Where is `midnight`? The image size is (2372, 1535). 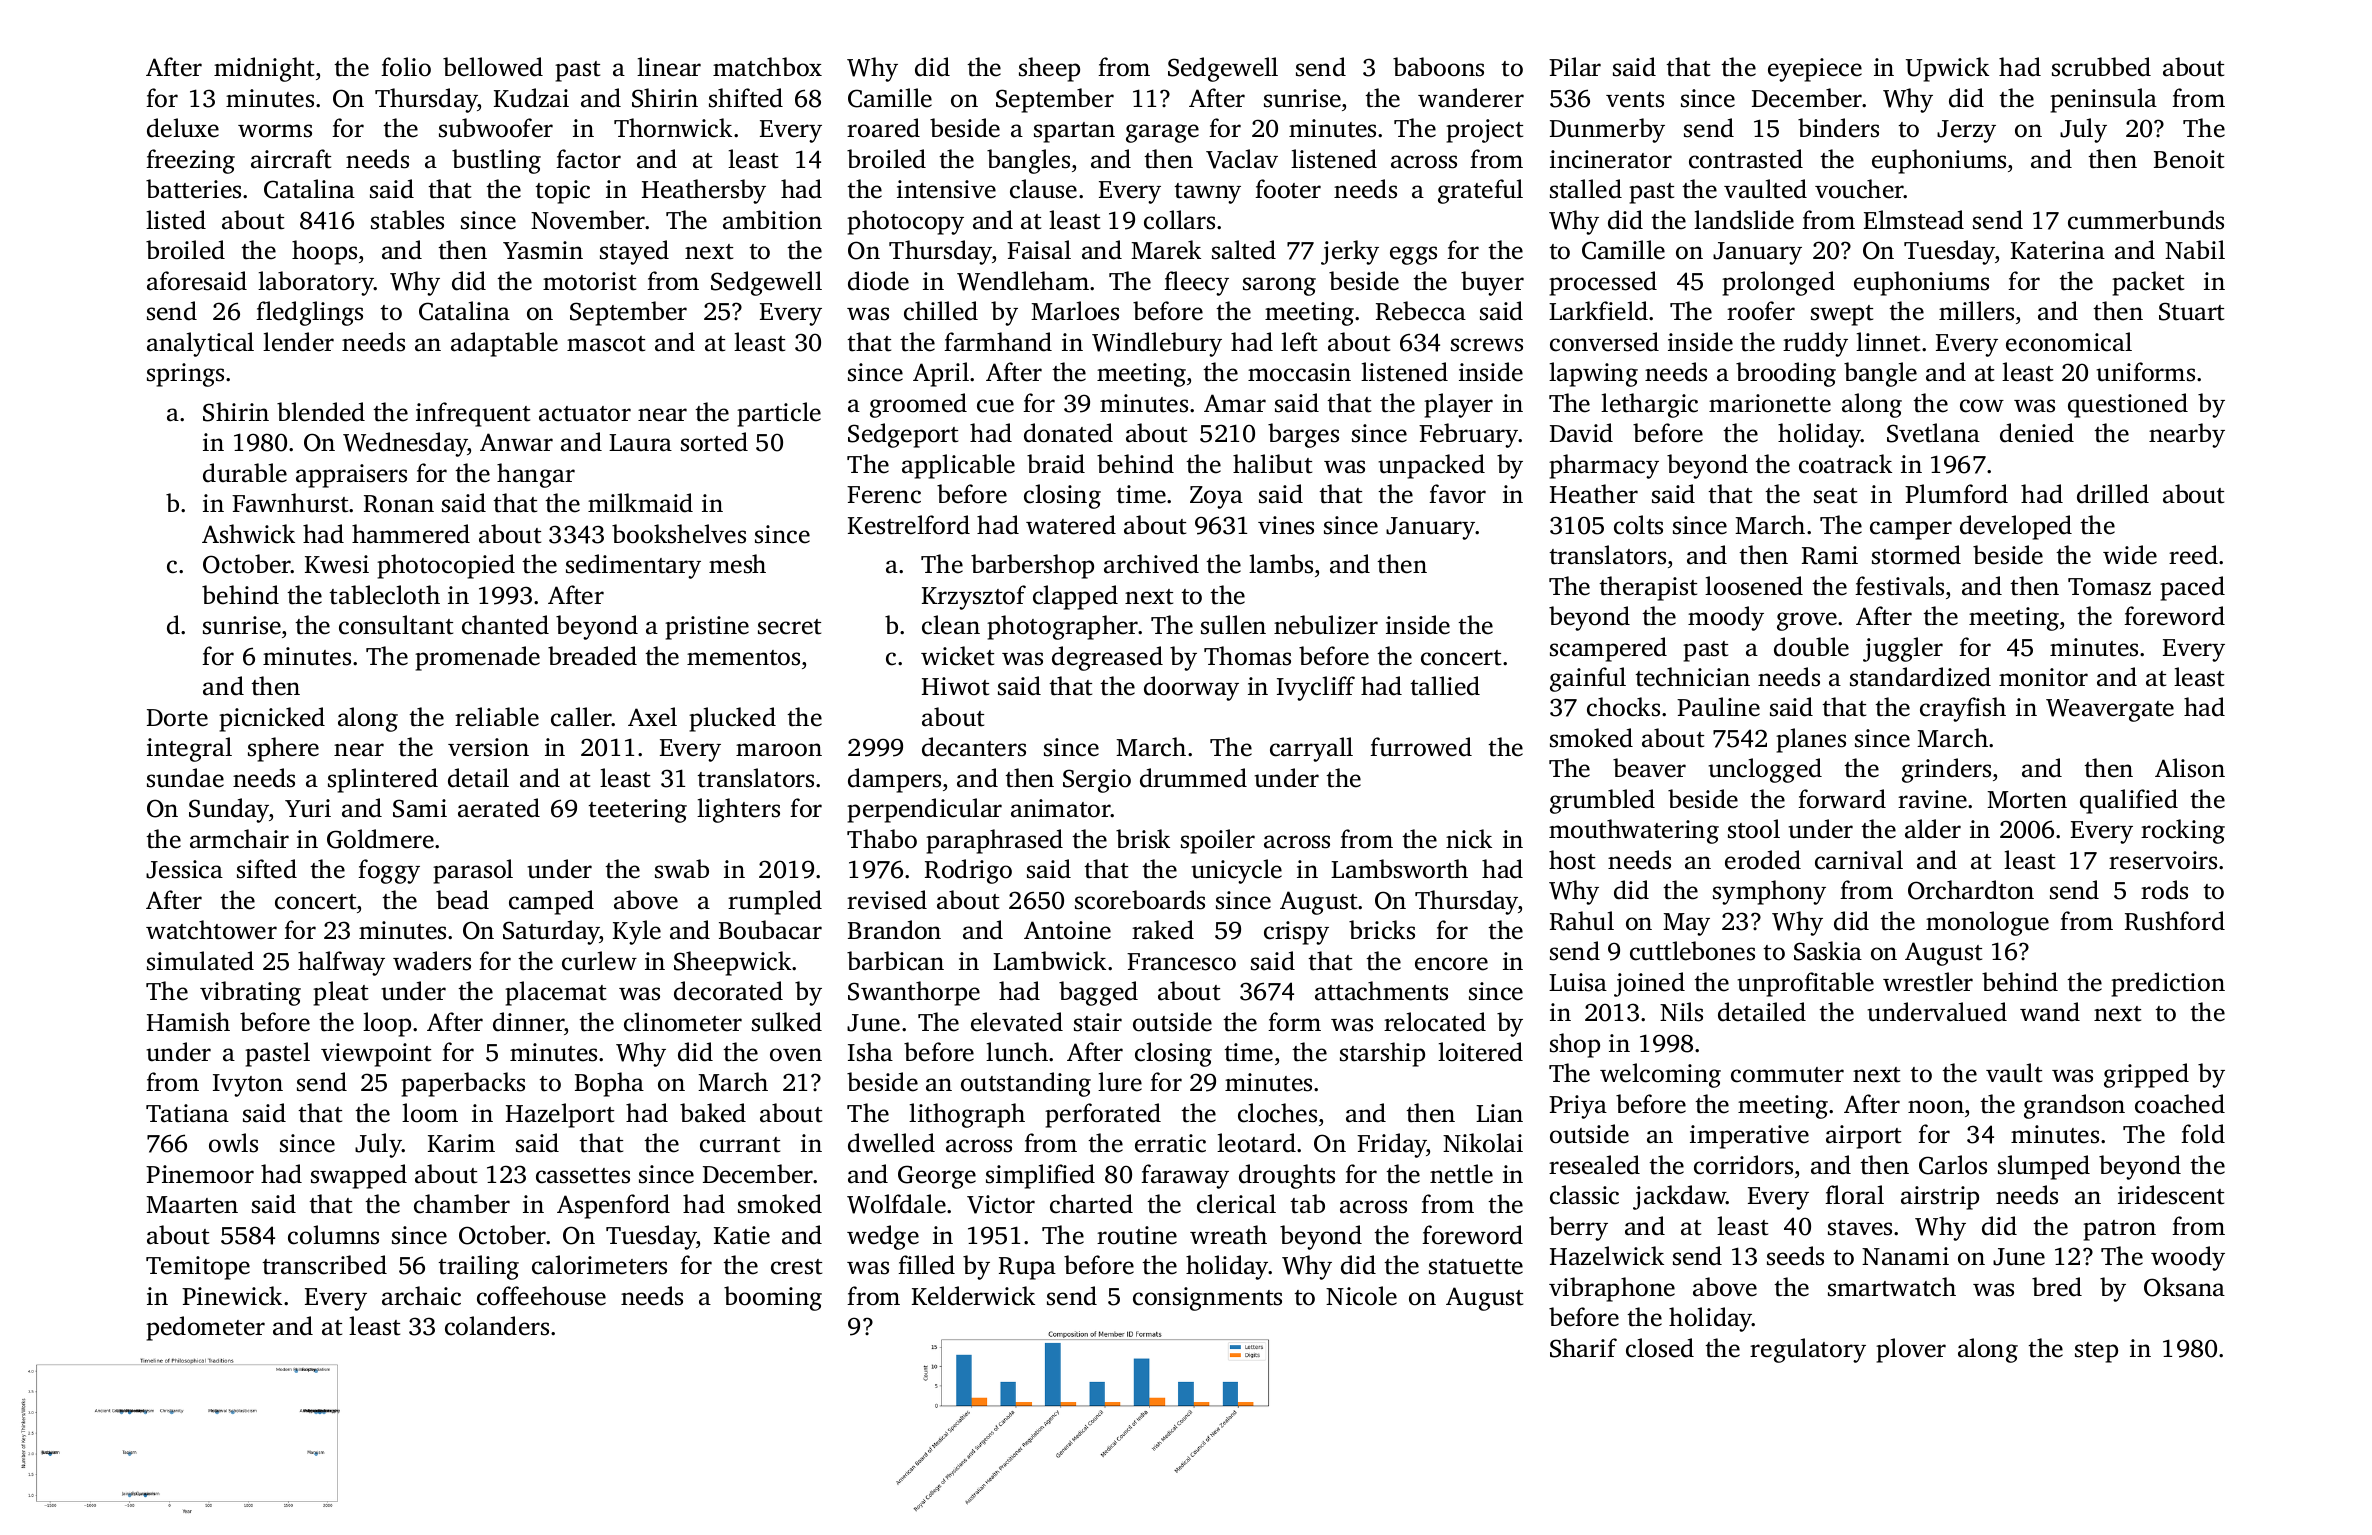
midnight is located at coordinates (264, 69).
